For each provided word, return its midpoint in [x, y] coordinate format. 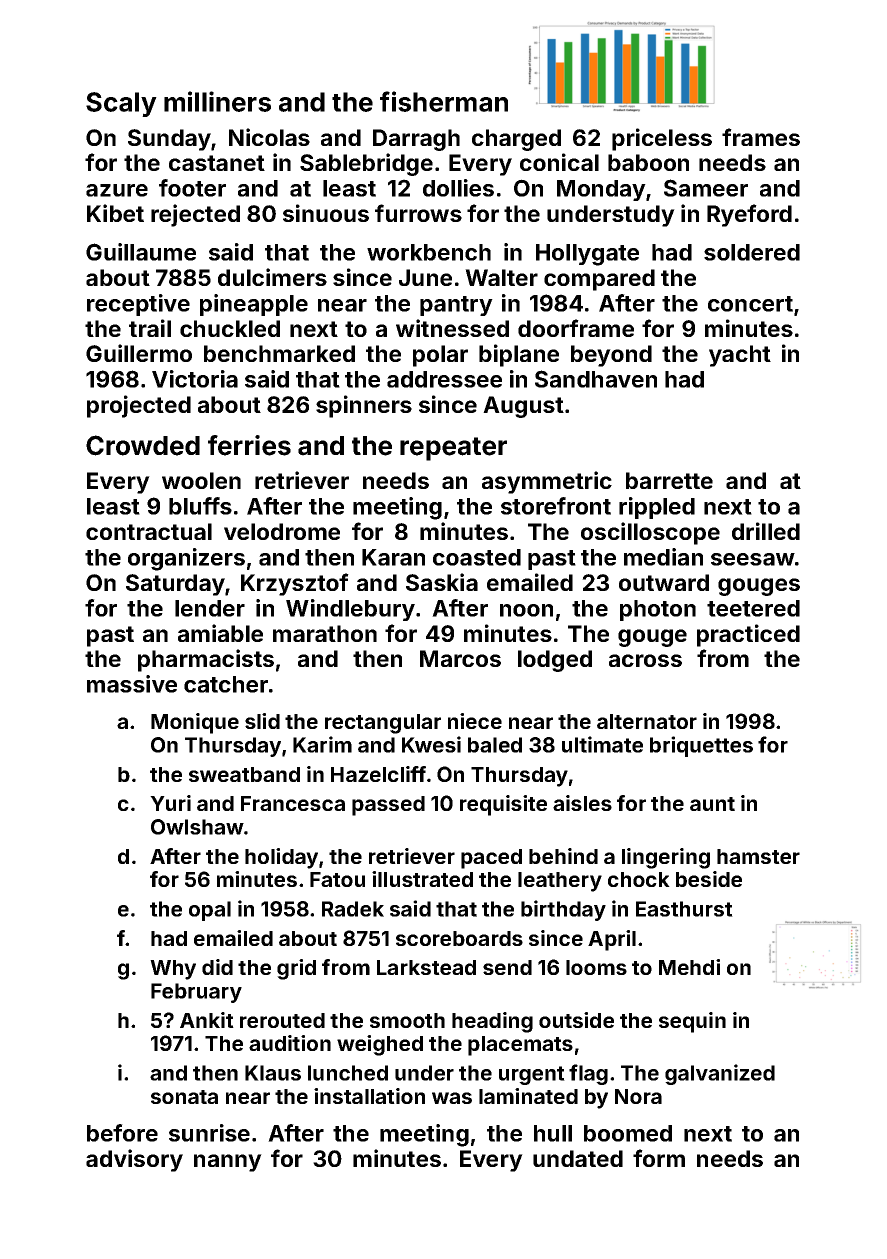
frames [761, 137]
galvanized [720, 1074]
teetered [753, 608]
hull [553, 1133]
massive [132, 684]
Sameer [706, 188]
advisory [134, 1160]
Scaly [121, 104]
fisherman [444, 101]
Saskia [442, 582]
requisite [503, 805]
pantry [456, 306]
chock [639, 879]
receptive [138, 305]
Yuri [170, 803]
